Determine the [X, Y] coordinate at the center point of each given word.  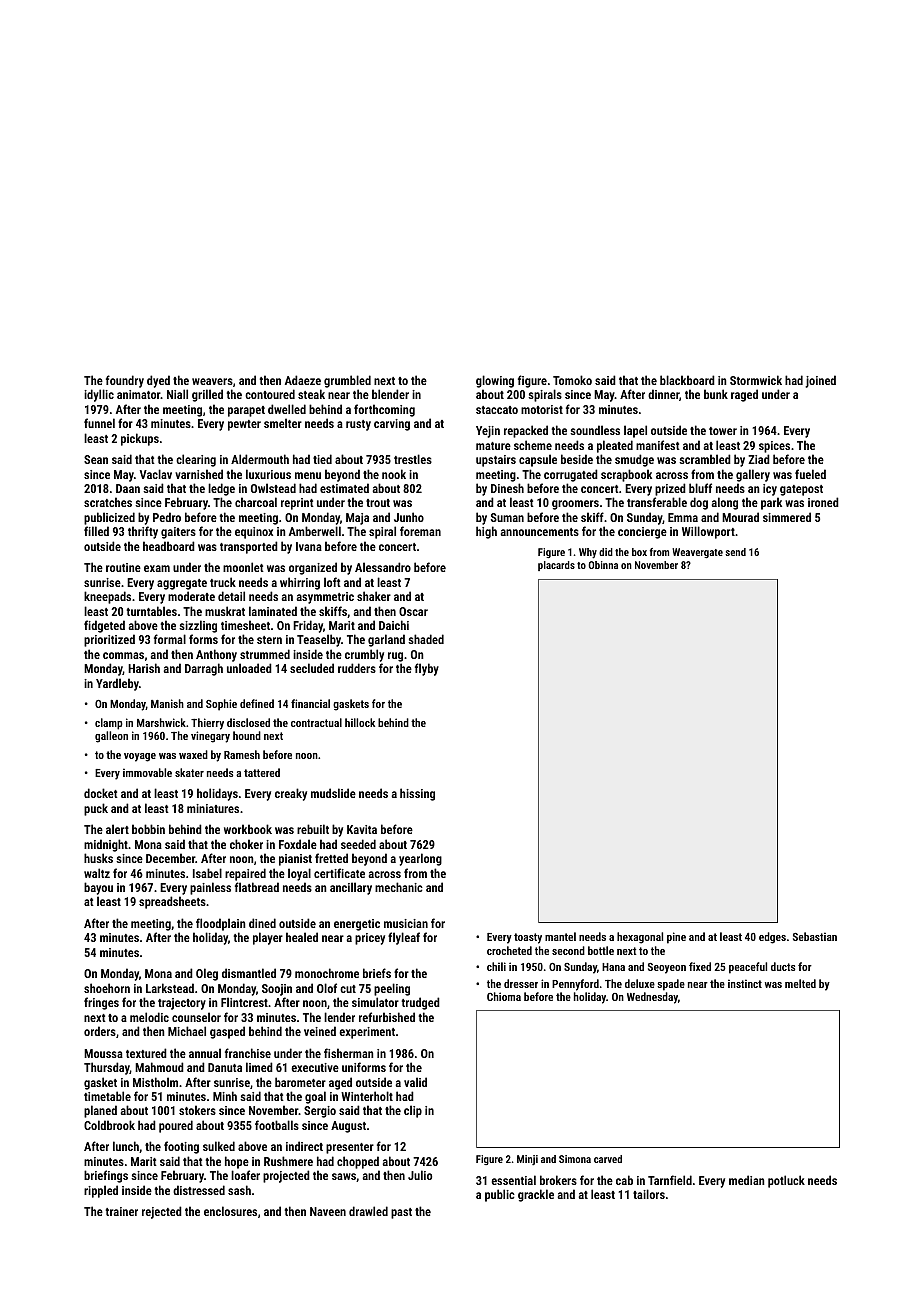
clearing [196, 460]
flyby [427, 669]
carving [392, 425]
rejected [162, 1212]
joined [820, 381]
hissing [417, 794]
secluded [312, 668]
